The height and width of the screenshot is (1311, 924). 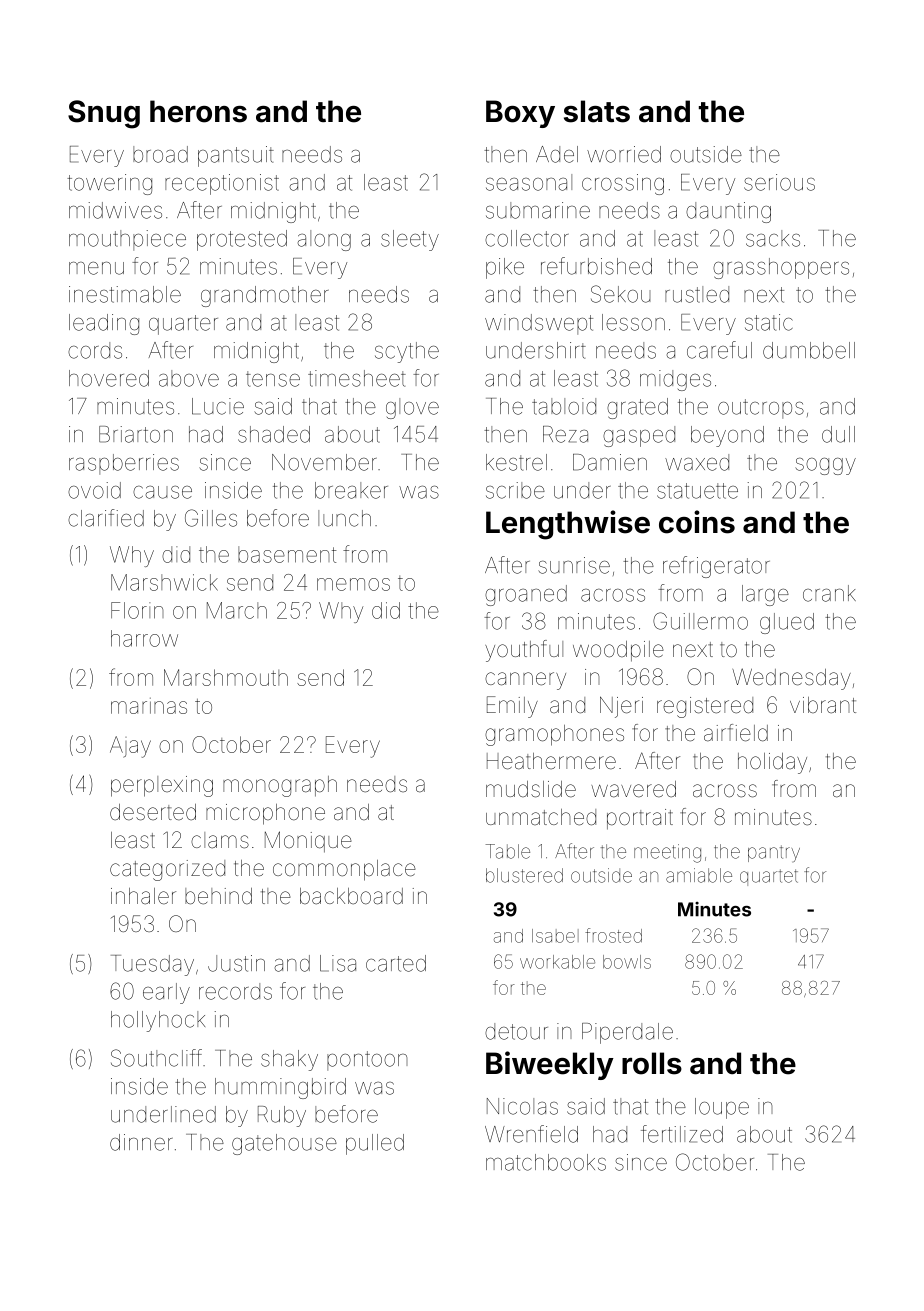 What do you see at coordinates (141, 1142) in the screenshot?
I see `dinner` at bounding box center [141, 1142].
